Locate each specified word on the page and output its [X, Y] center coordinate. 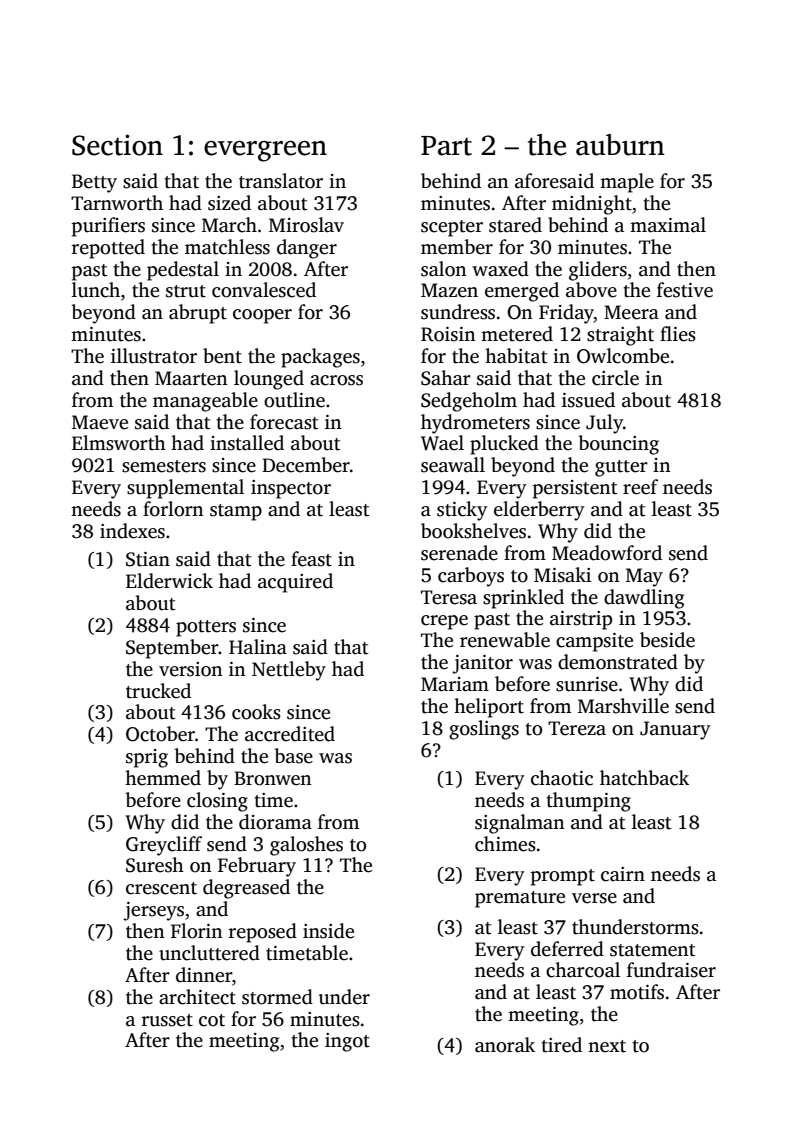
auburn [620, 145]
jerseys [153, 911]
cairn [623, 874]
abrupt [198, 314]
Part [446, 146]
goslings [484, 730]
